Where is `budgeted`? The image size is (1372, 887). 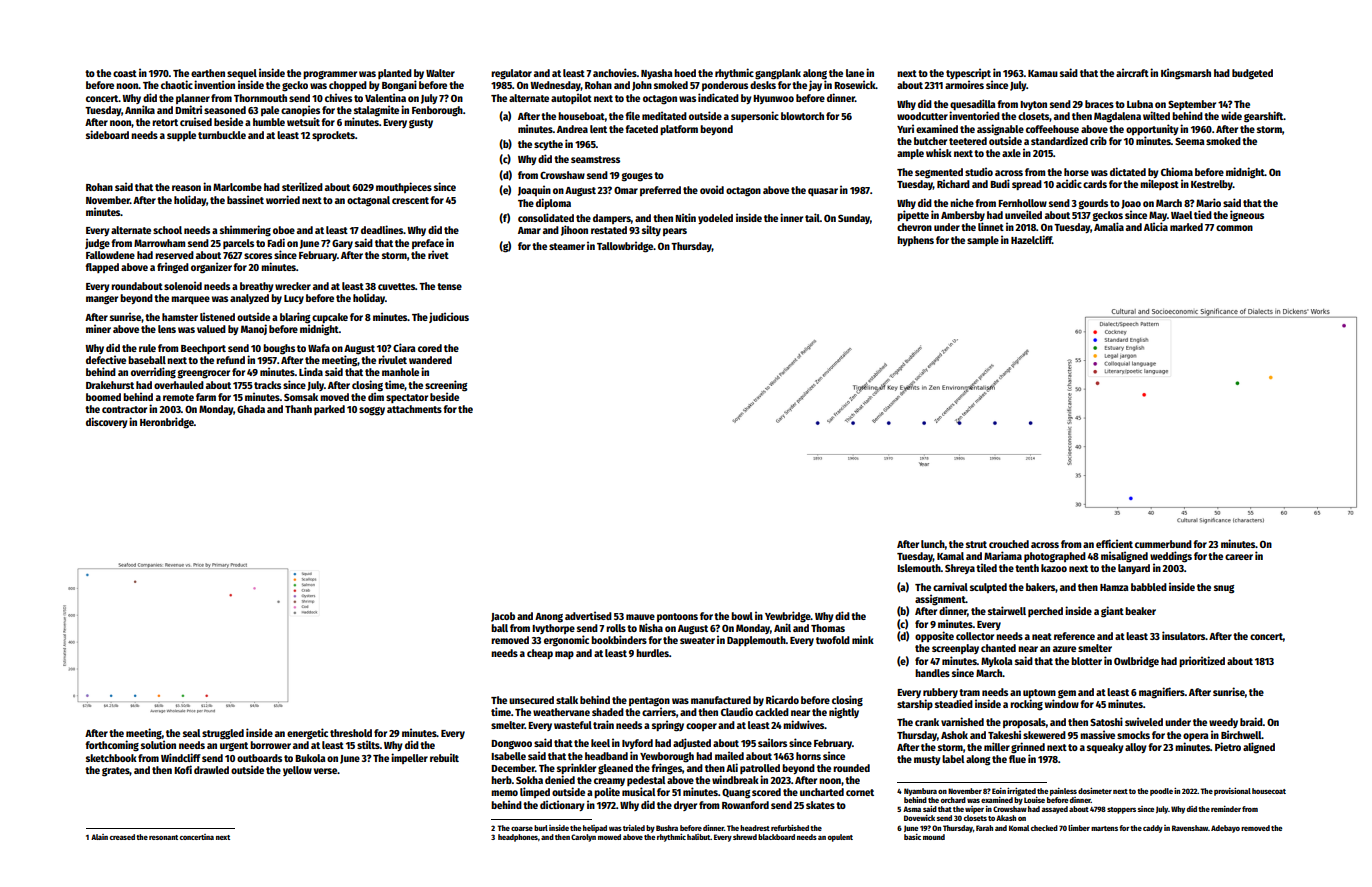 budgeted is located at coordinates (1252, 74).
